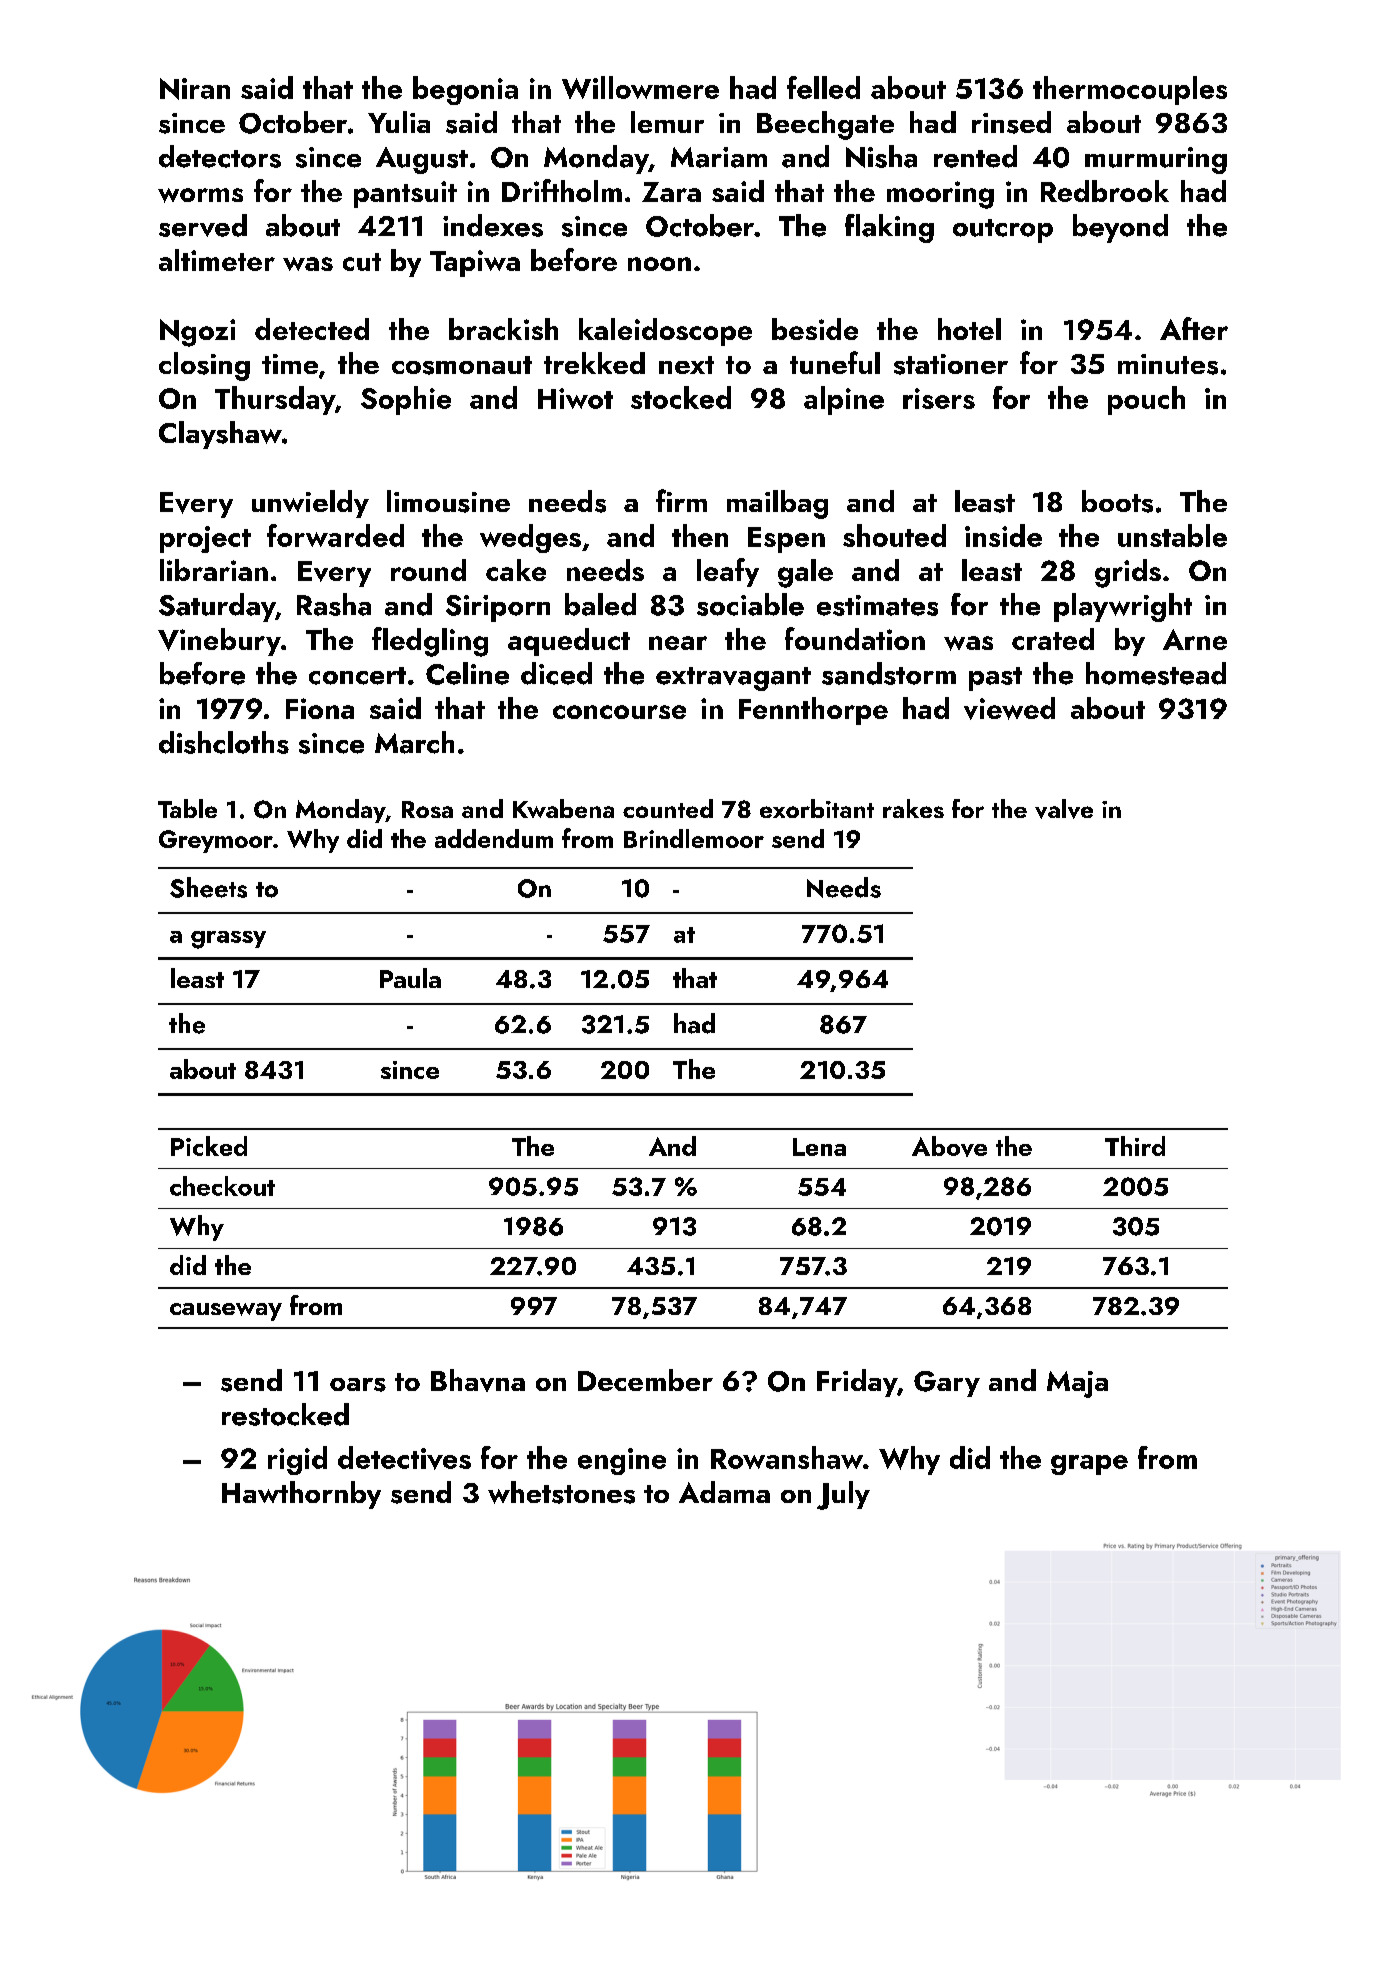 The image size is (1386, 1969). What do you see at coordinates (320, 708) in the document?
I see `Fiona` at bounding box center [320, 708].
